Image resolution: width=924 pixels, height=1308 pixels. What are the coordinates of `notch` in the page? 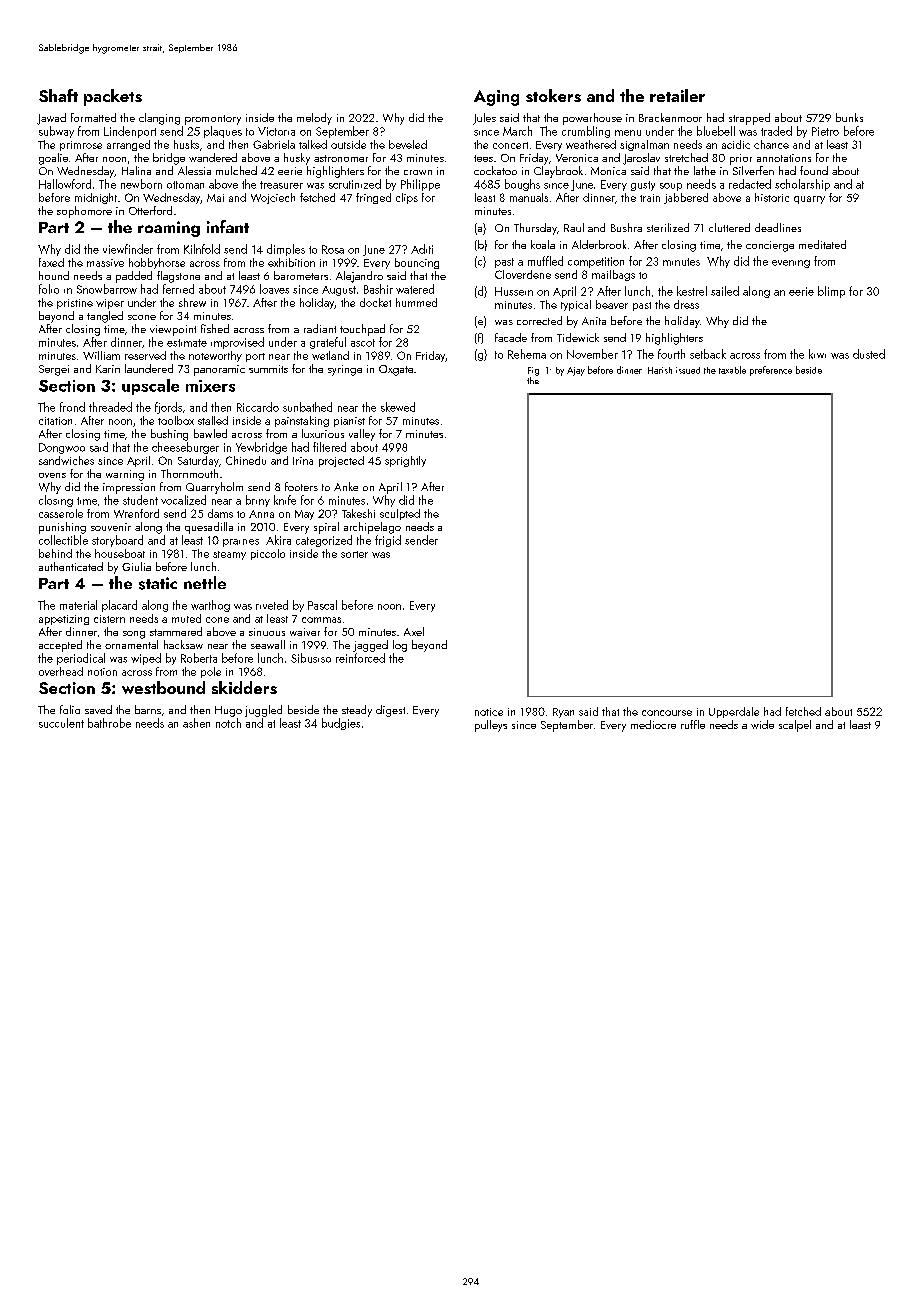 It's located at (228, 723).
